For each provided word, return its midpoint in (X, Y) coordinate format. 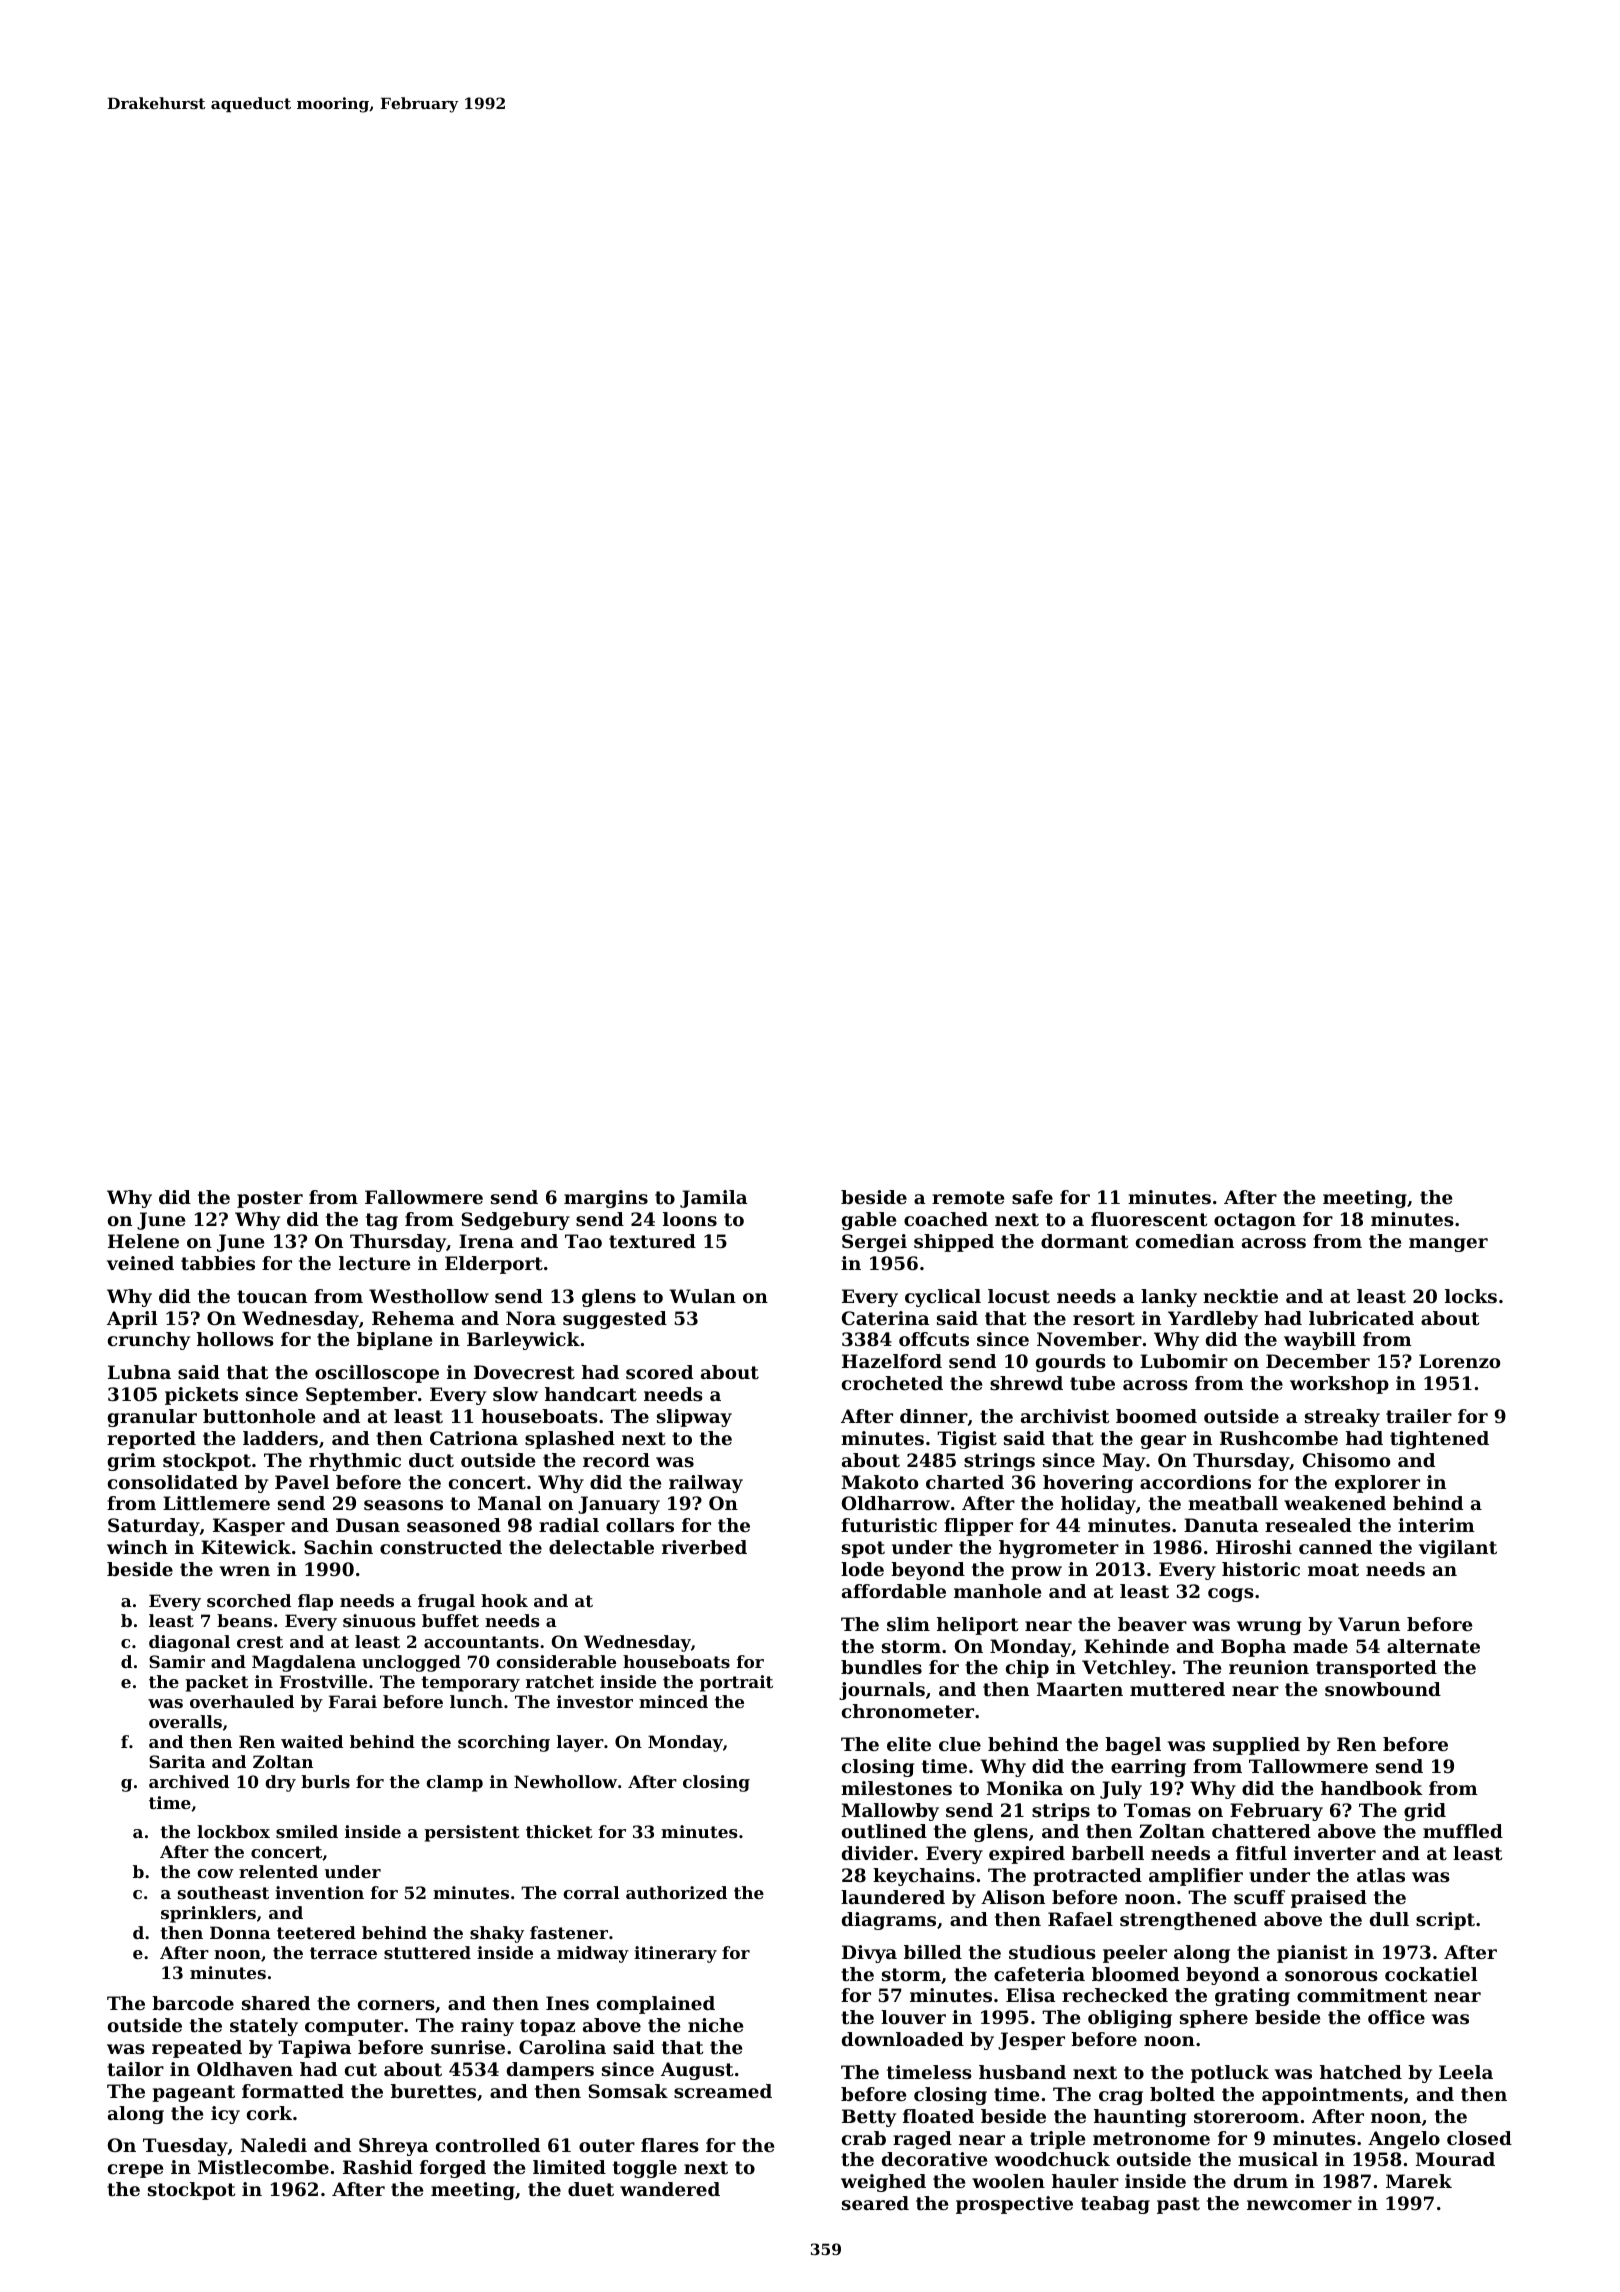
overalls (185, 1721)
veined (140, 1263)
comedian (1185, 1241)
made (1320, 1646)
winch (137, 1547)
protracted (1087, 1877)
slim (908, 1624)
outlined (884, 1831)
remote (968, 1197)
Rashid (378, 2167)
